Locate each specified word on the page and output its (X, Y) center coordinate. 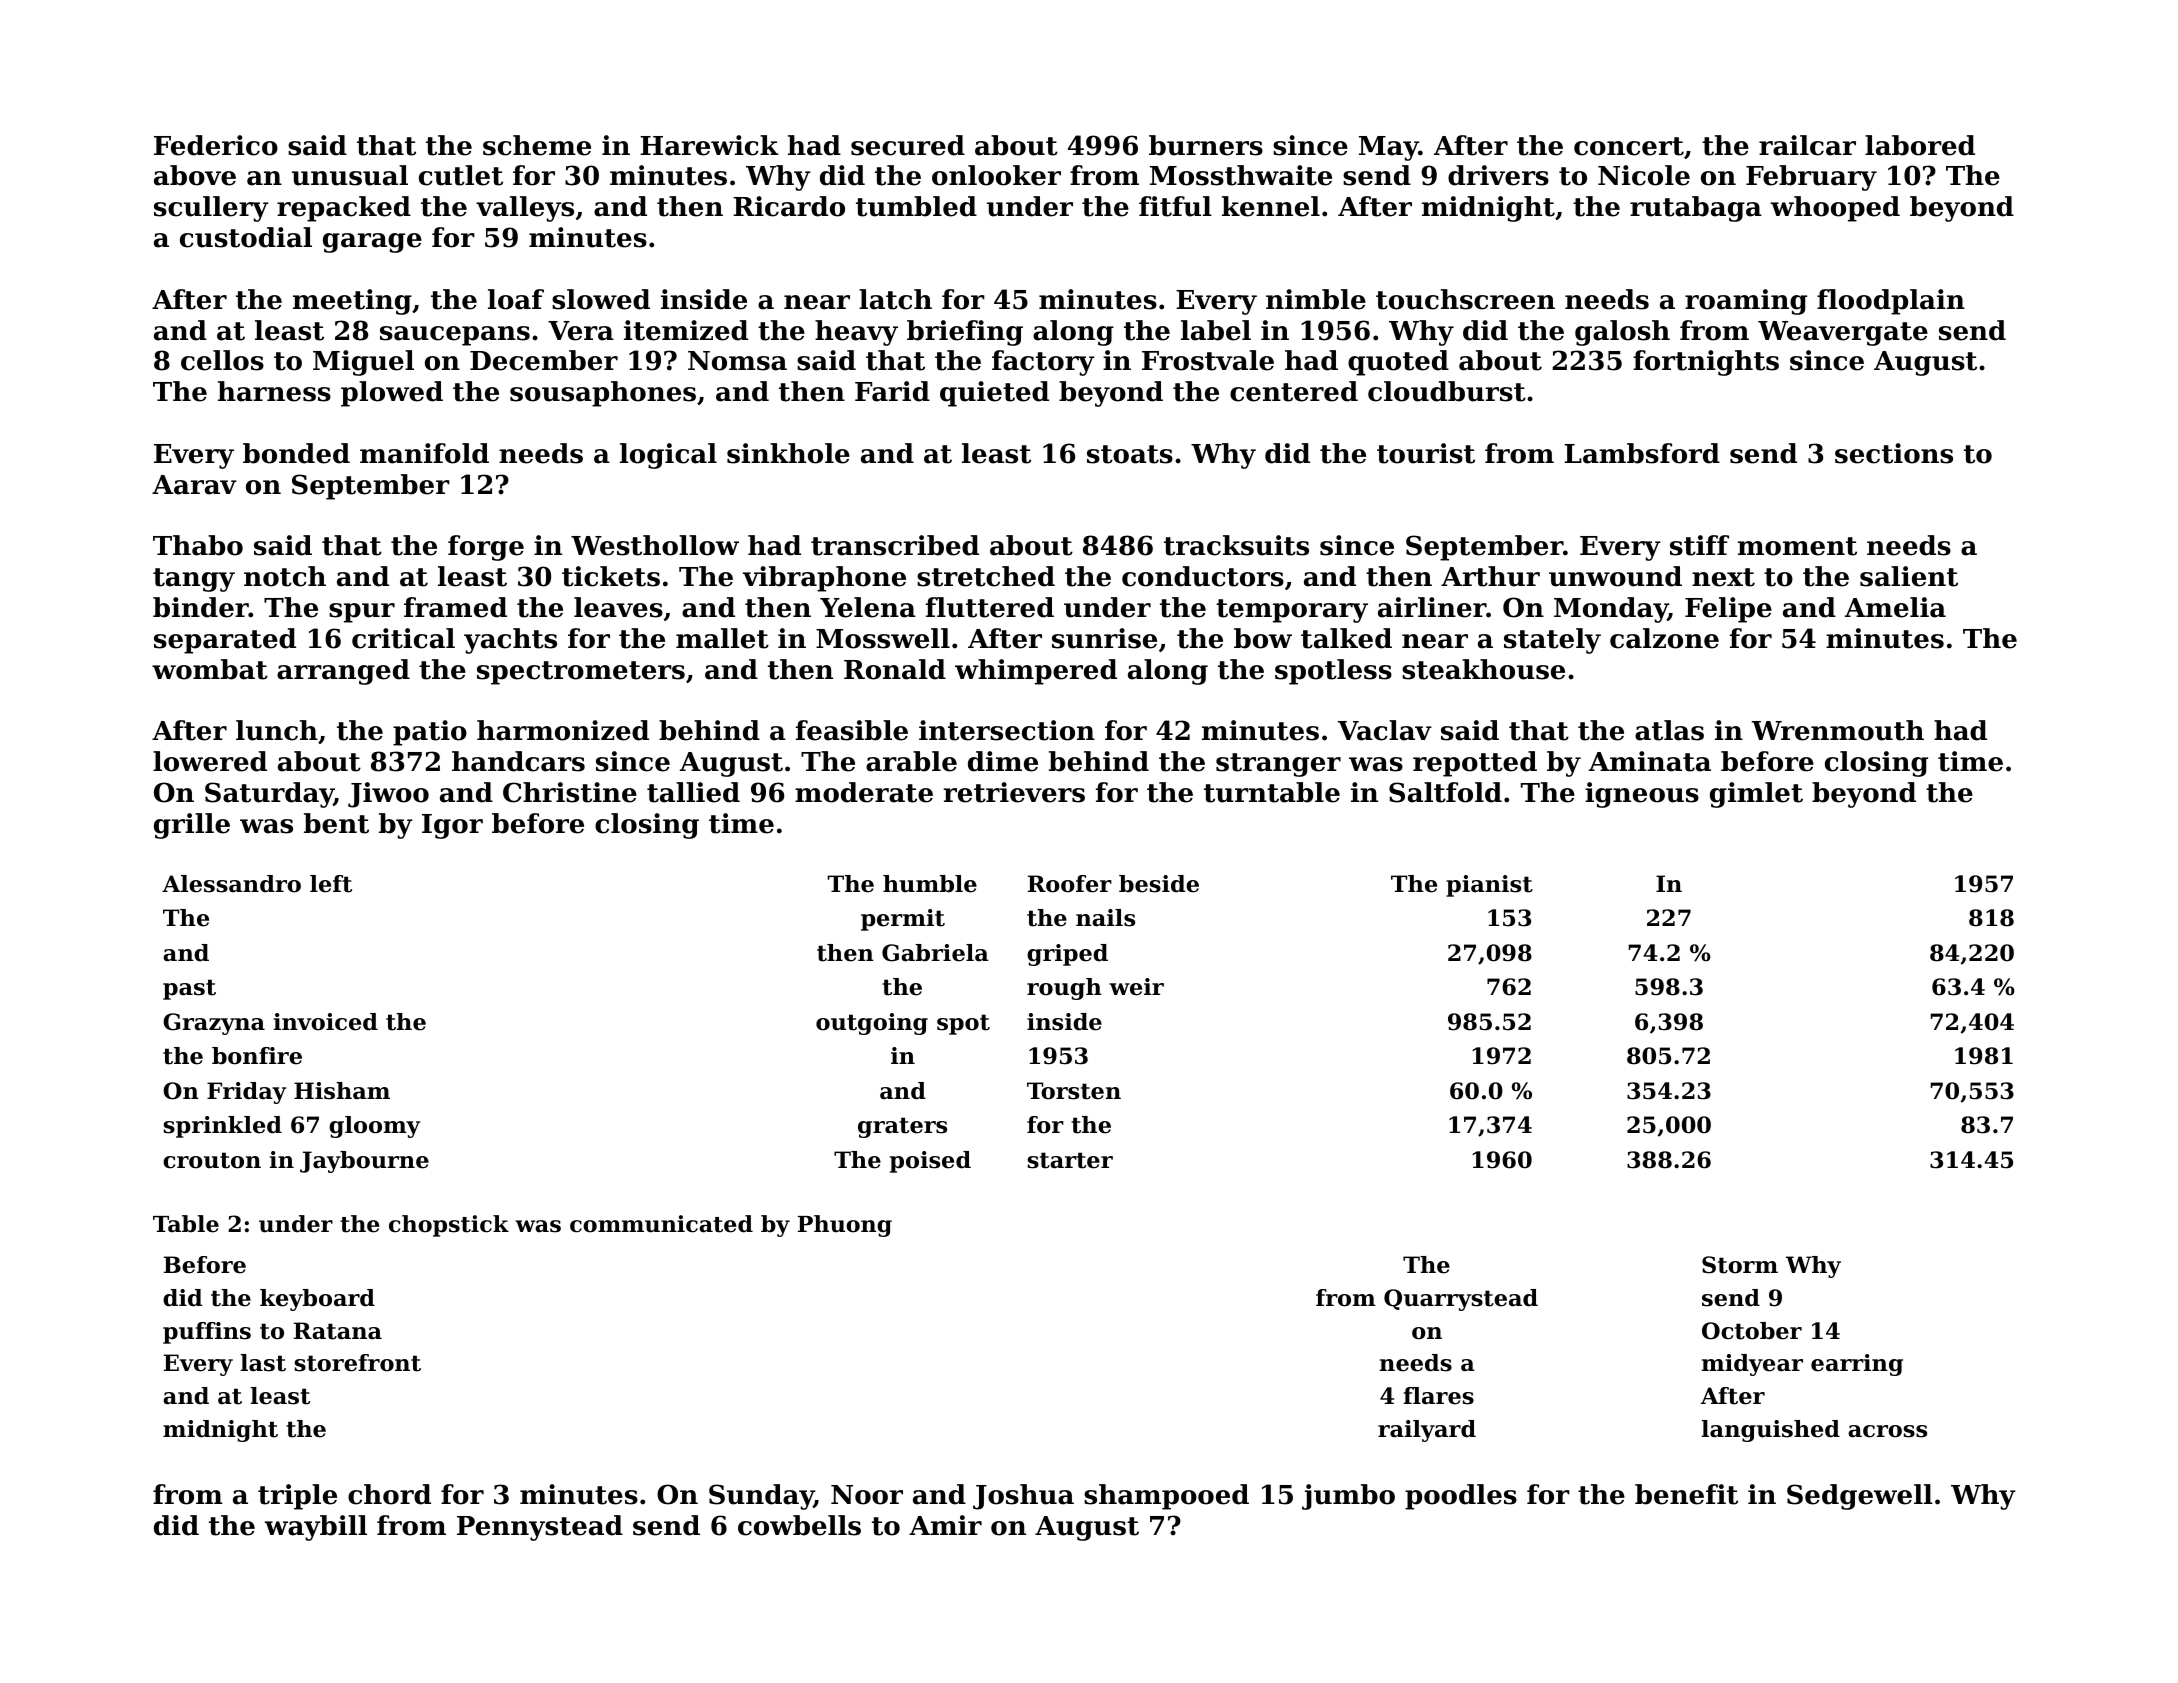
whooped (1835, 209)
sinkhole (788, 453)
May (1389, 148)
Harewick (709, 145)
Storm (1740, 1265)
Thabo (198, 545)
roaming (1746, 302)
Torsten (1074, 1091)
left (331, 884)
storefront (357, 1363)
